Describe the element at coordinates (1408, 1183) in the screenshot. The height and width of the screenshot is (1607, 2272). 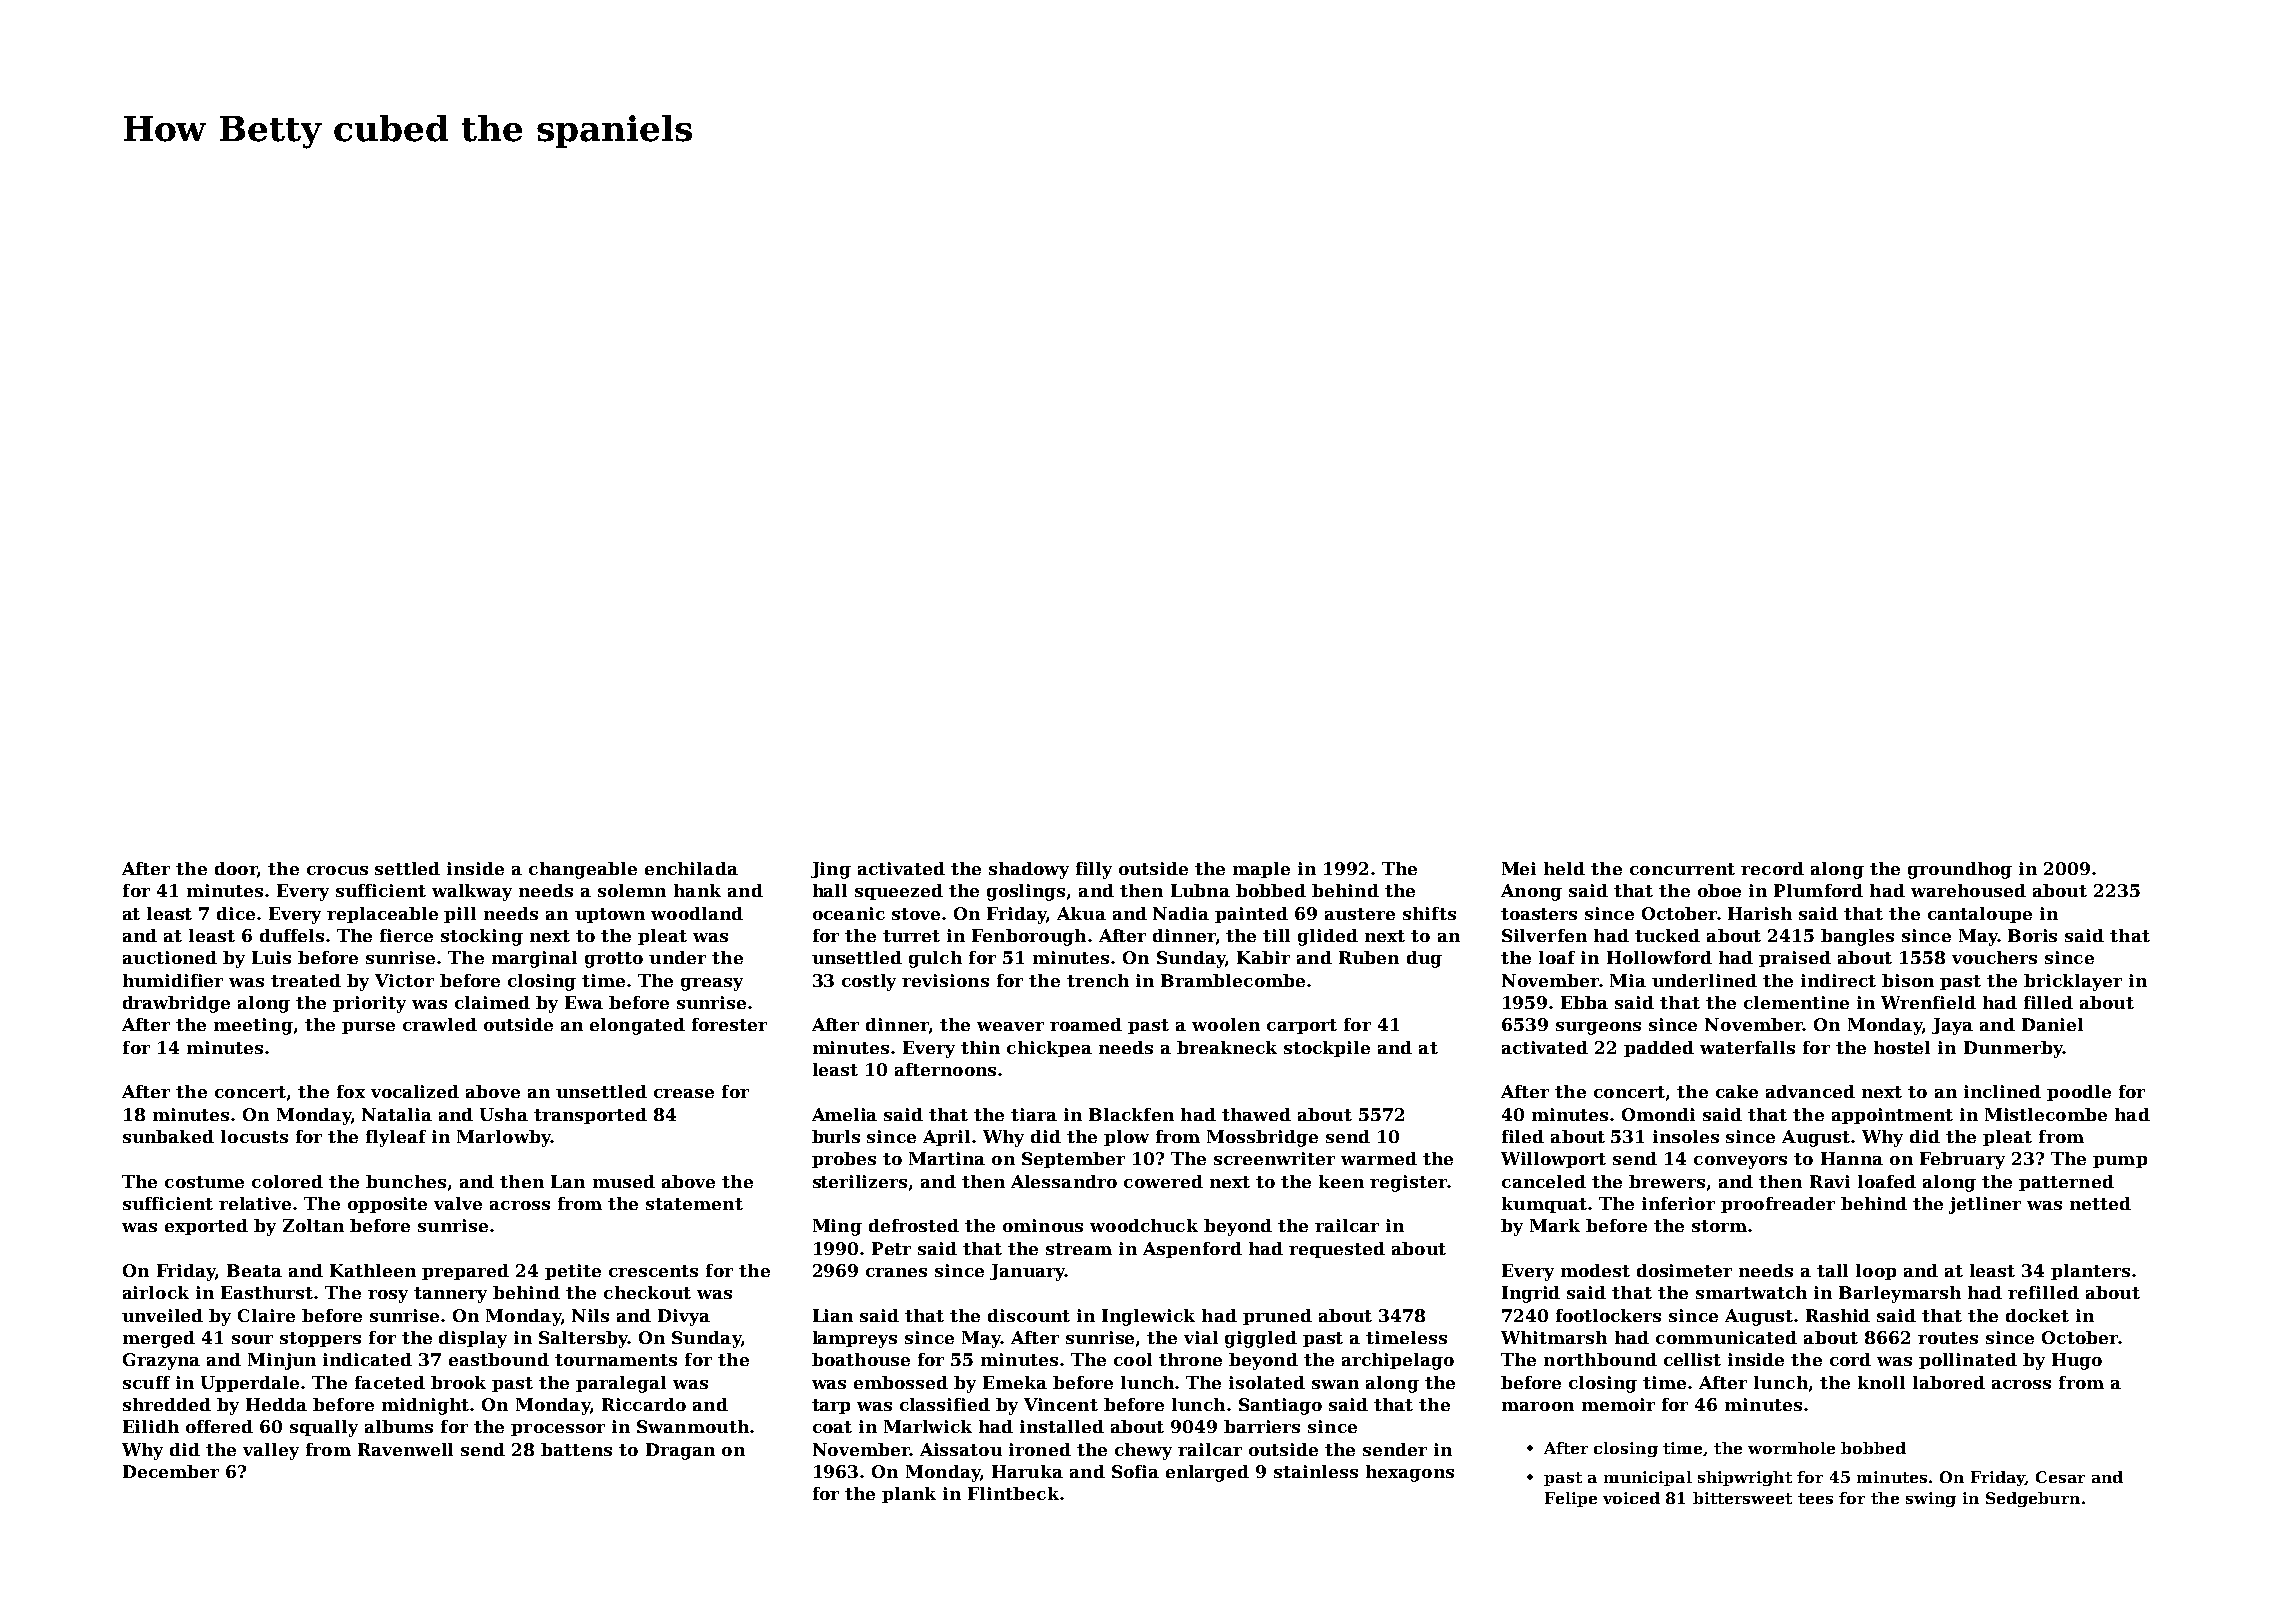
I see `register` at that location.
